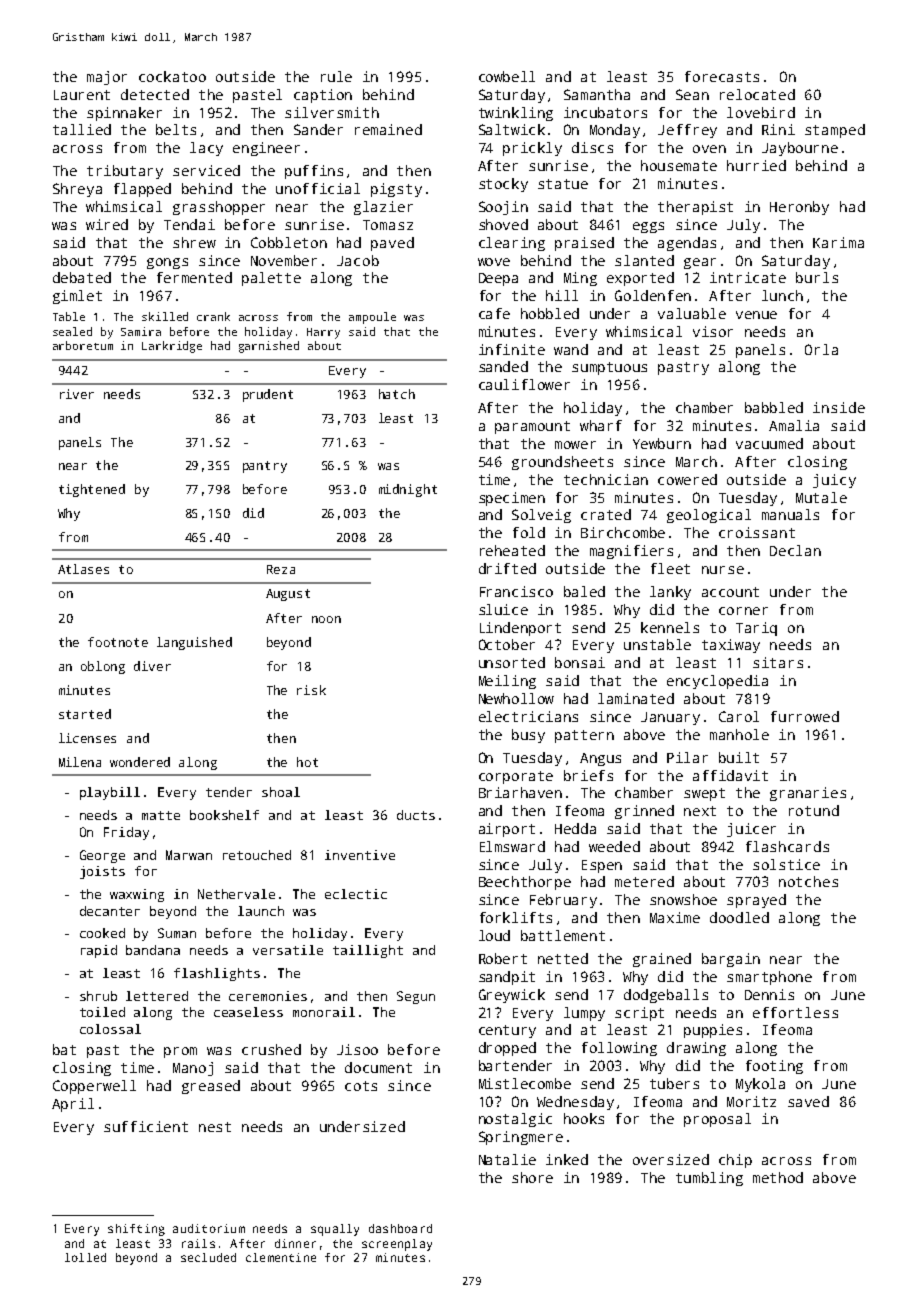  Describe the element at coordinates (208, 1257) in the document. I see `secluded` at that location.
